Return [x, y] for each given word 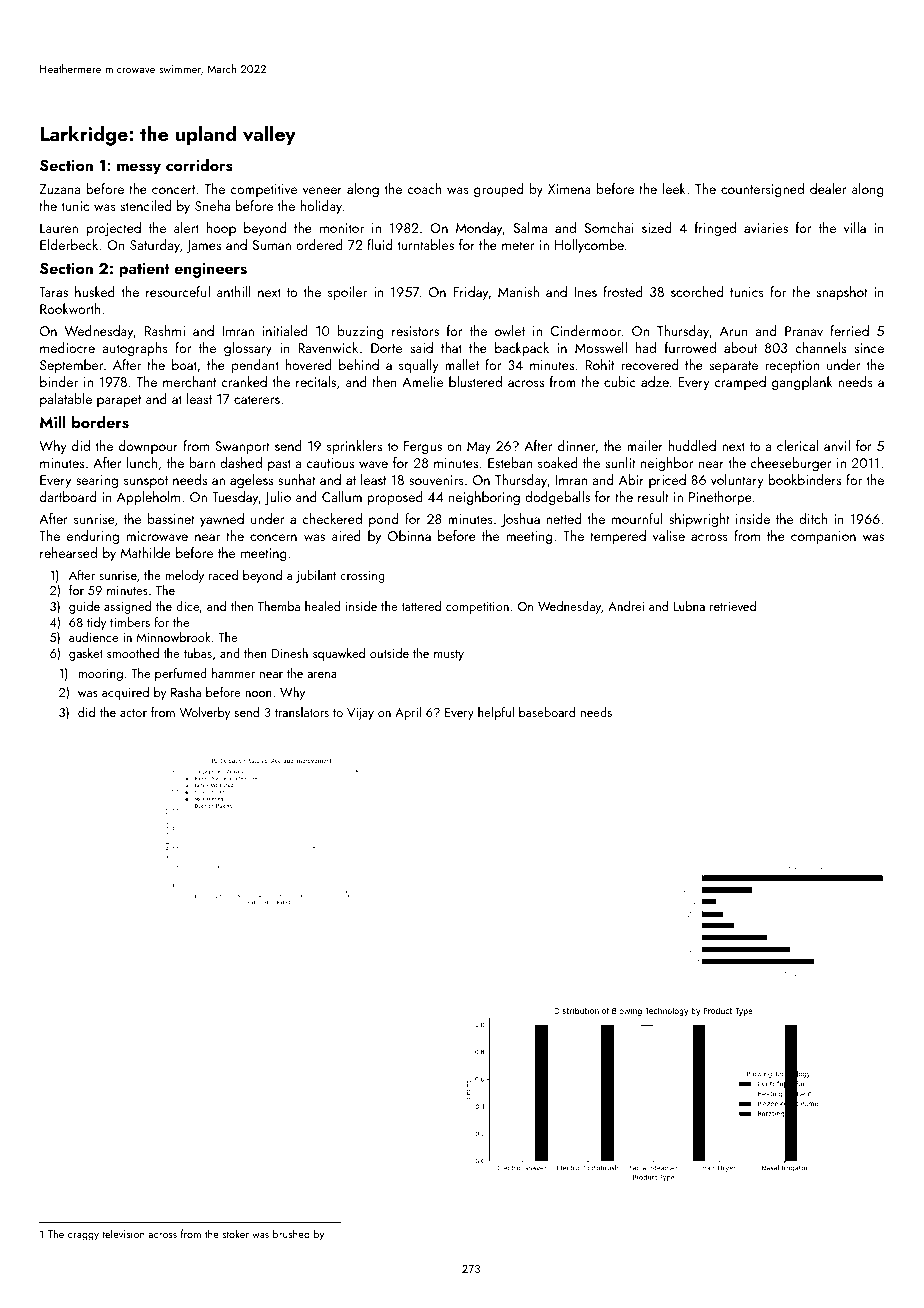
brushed [291, 1233]
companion [823, 537]
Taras [53, 292]
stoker [235, 1233]
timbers [130, 622]
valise [669, 535]
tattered [421, 606]
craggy [83, 1237]
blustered [475, 381]
